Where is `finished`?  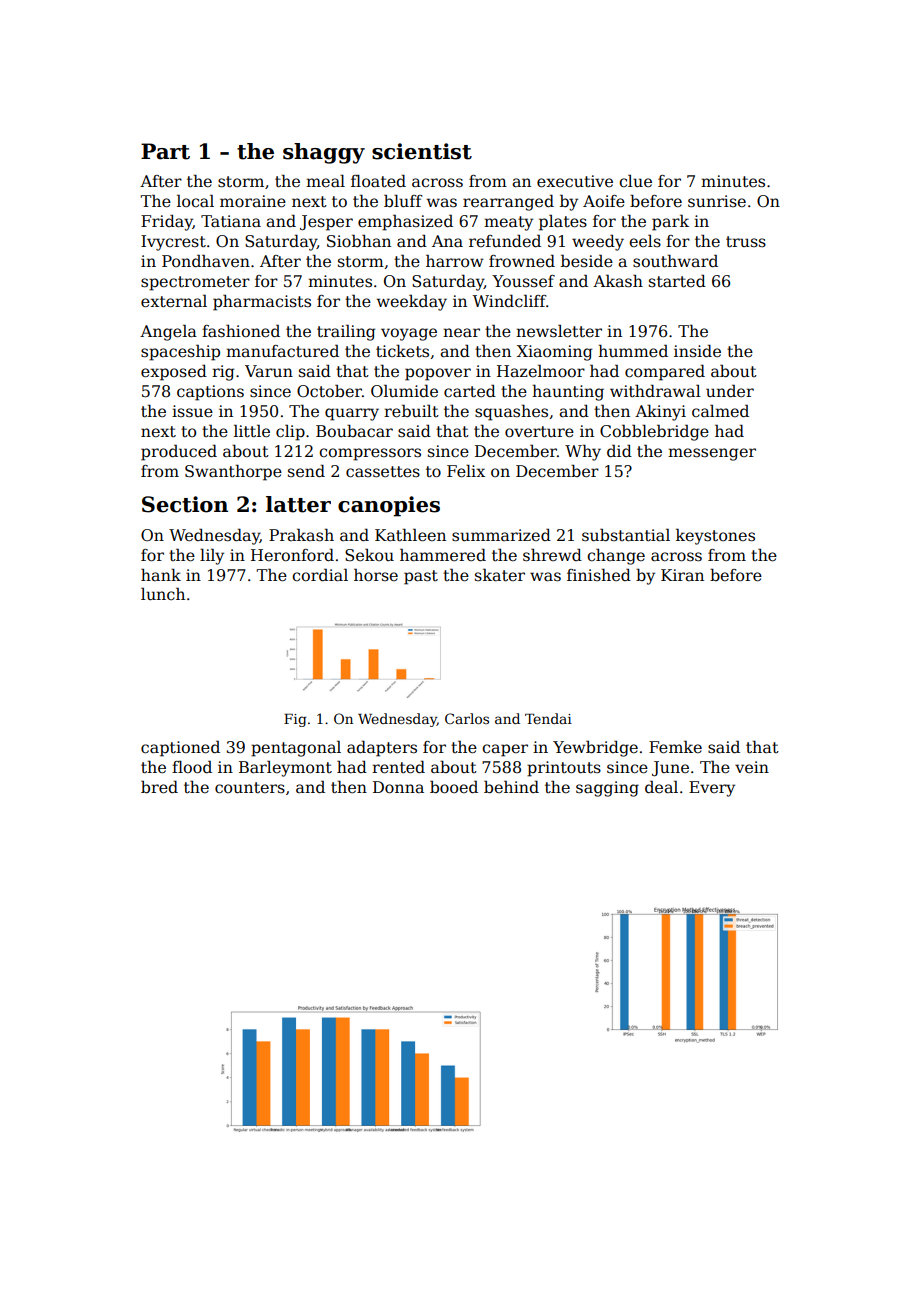 finished is located at coordinates (599, 574).
